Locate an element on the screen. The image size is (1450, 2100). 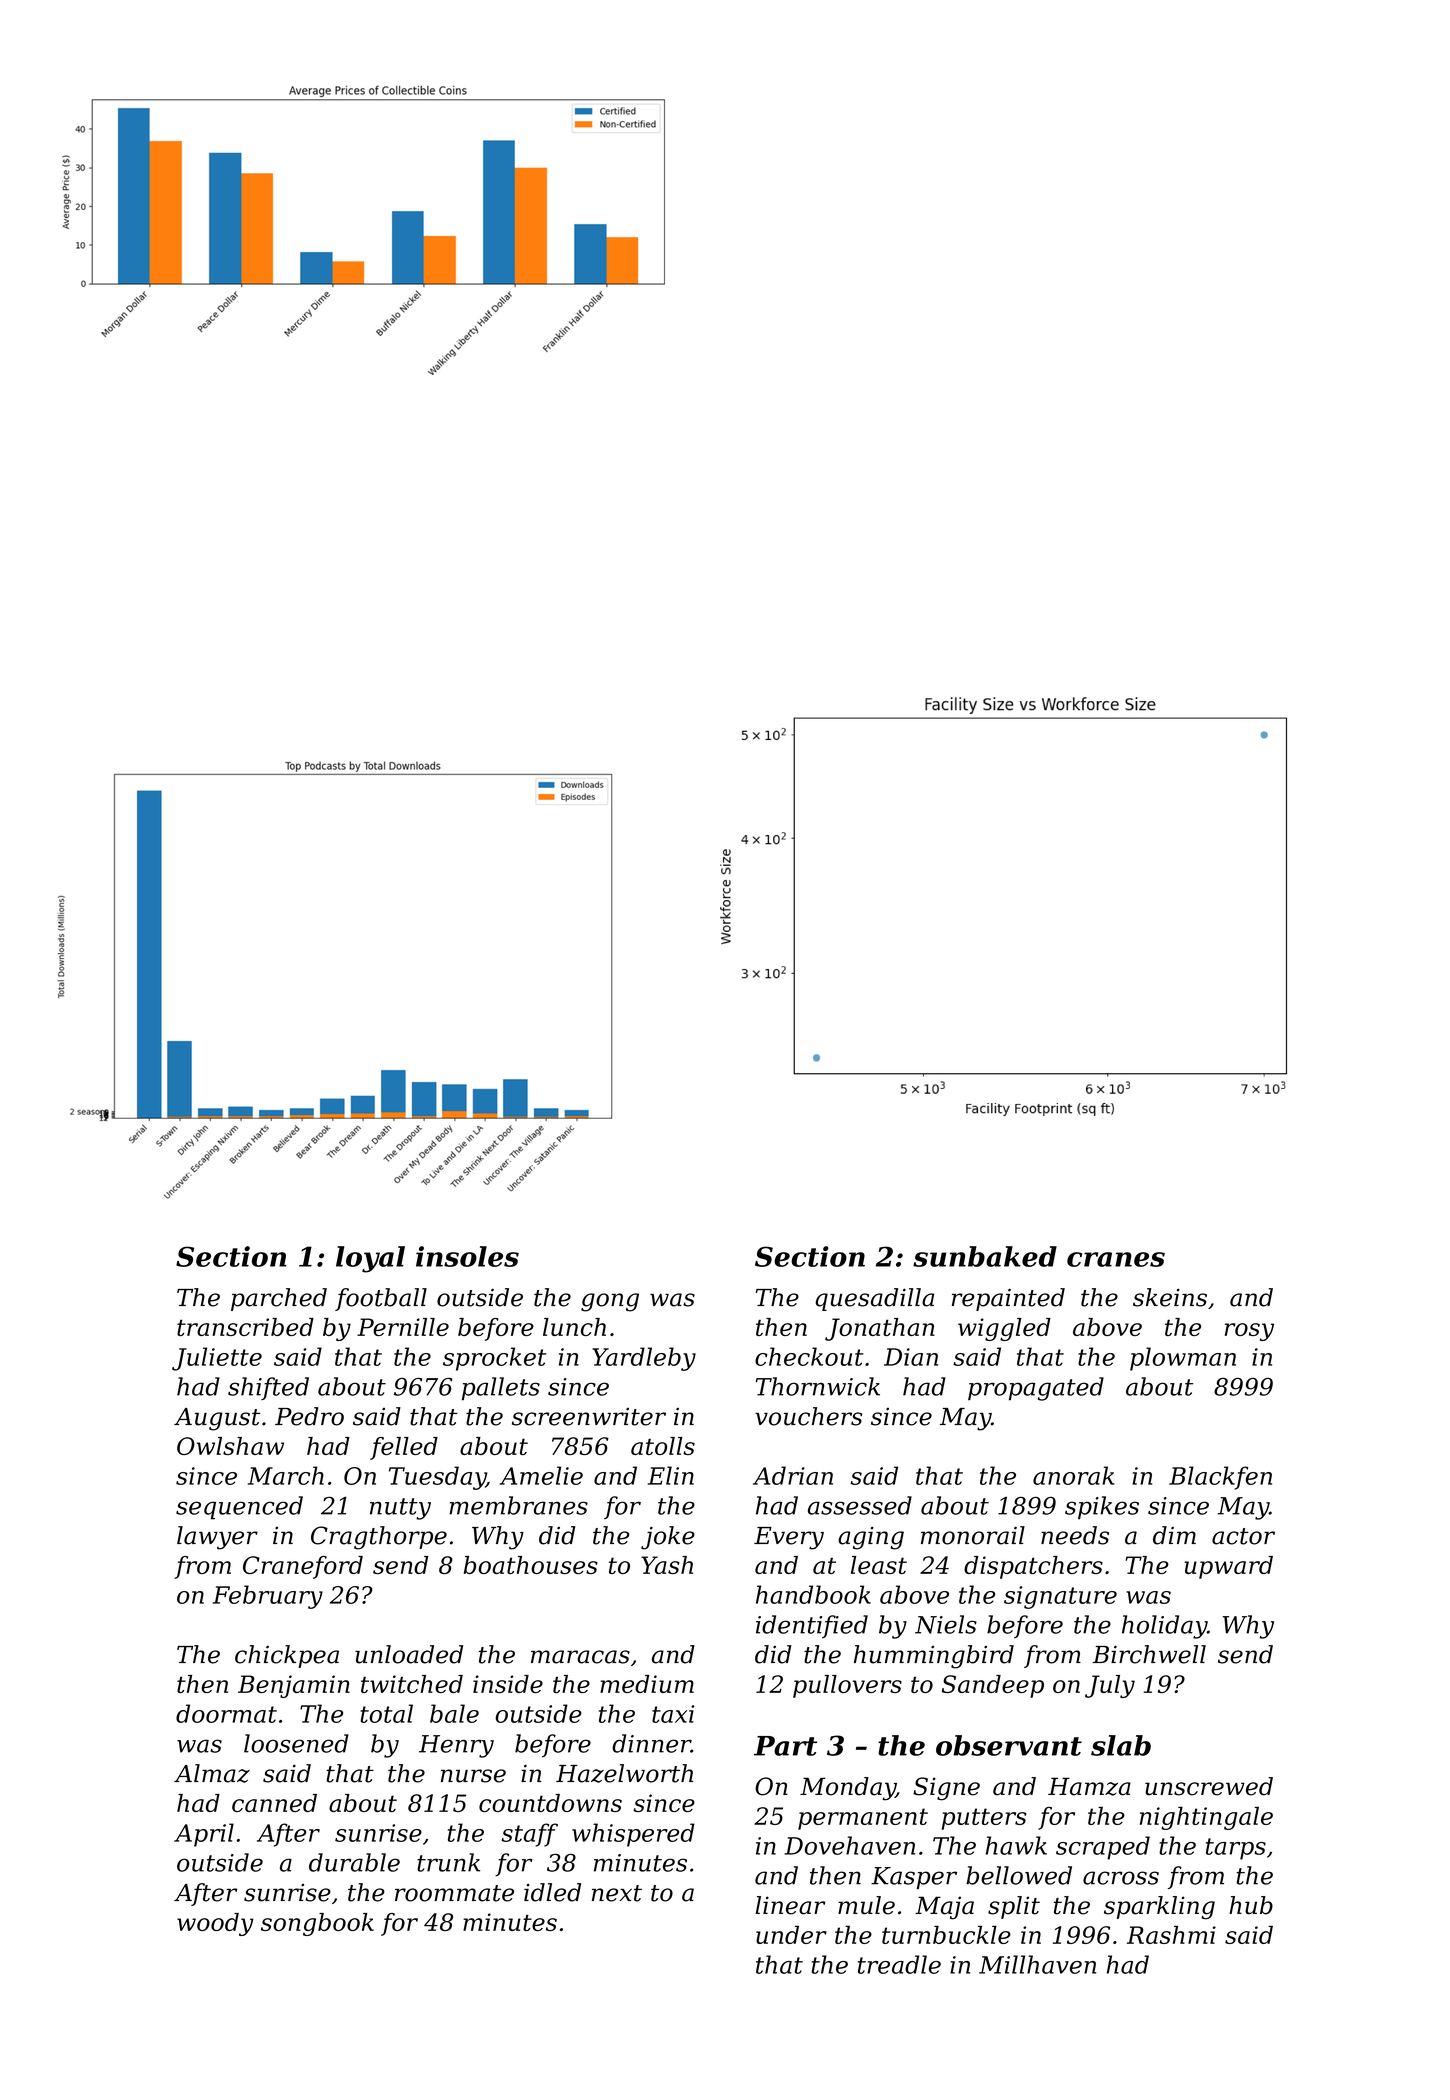
needs is located at coordinates (1075, 1535).
